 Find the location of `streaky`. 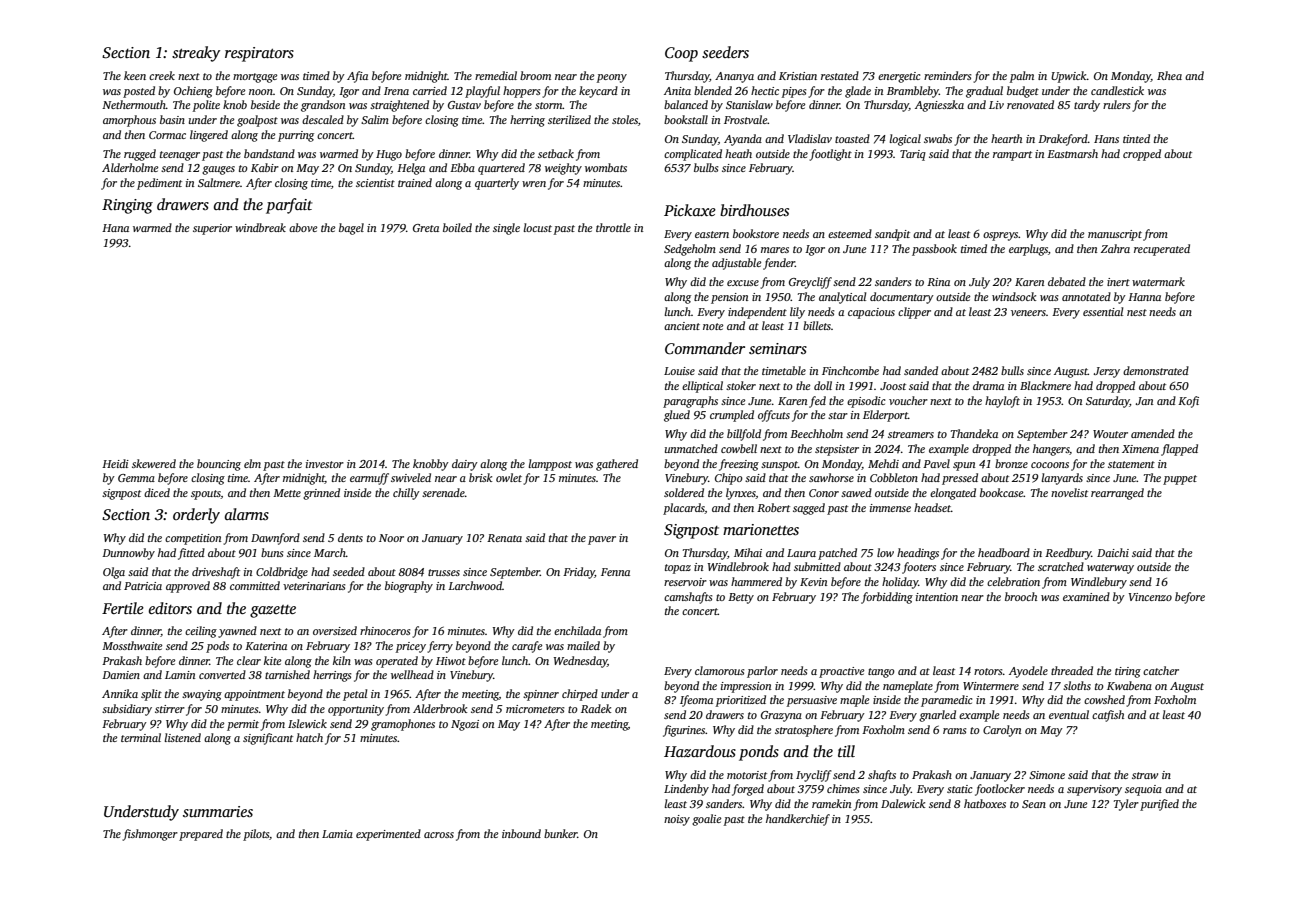

streaky is located at coordinates (196, 54).
